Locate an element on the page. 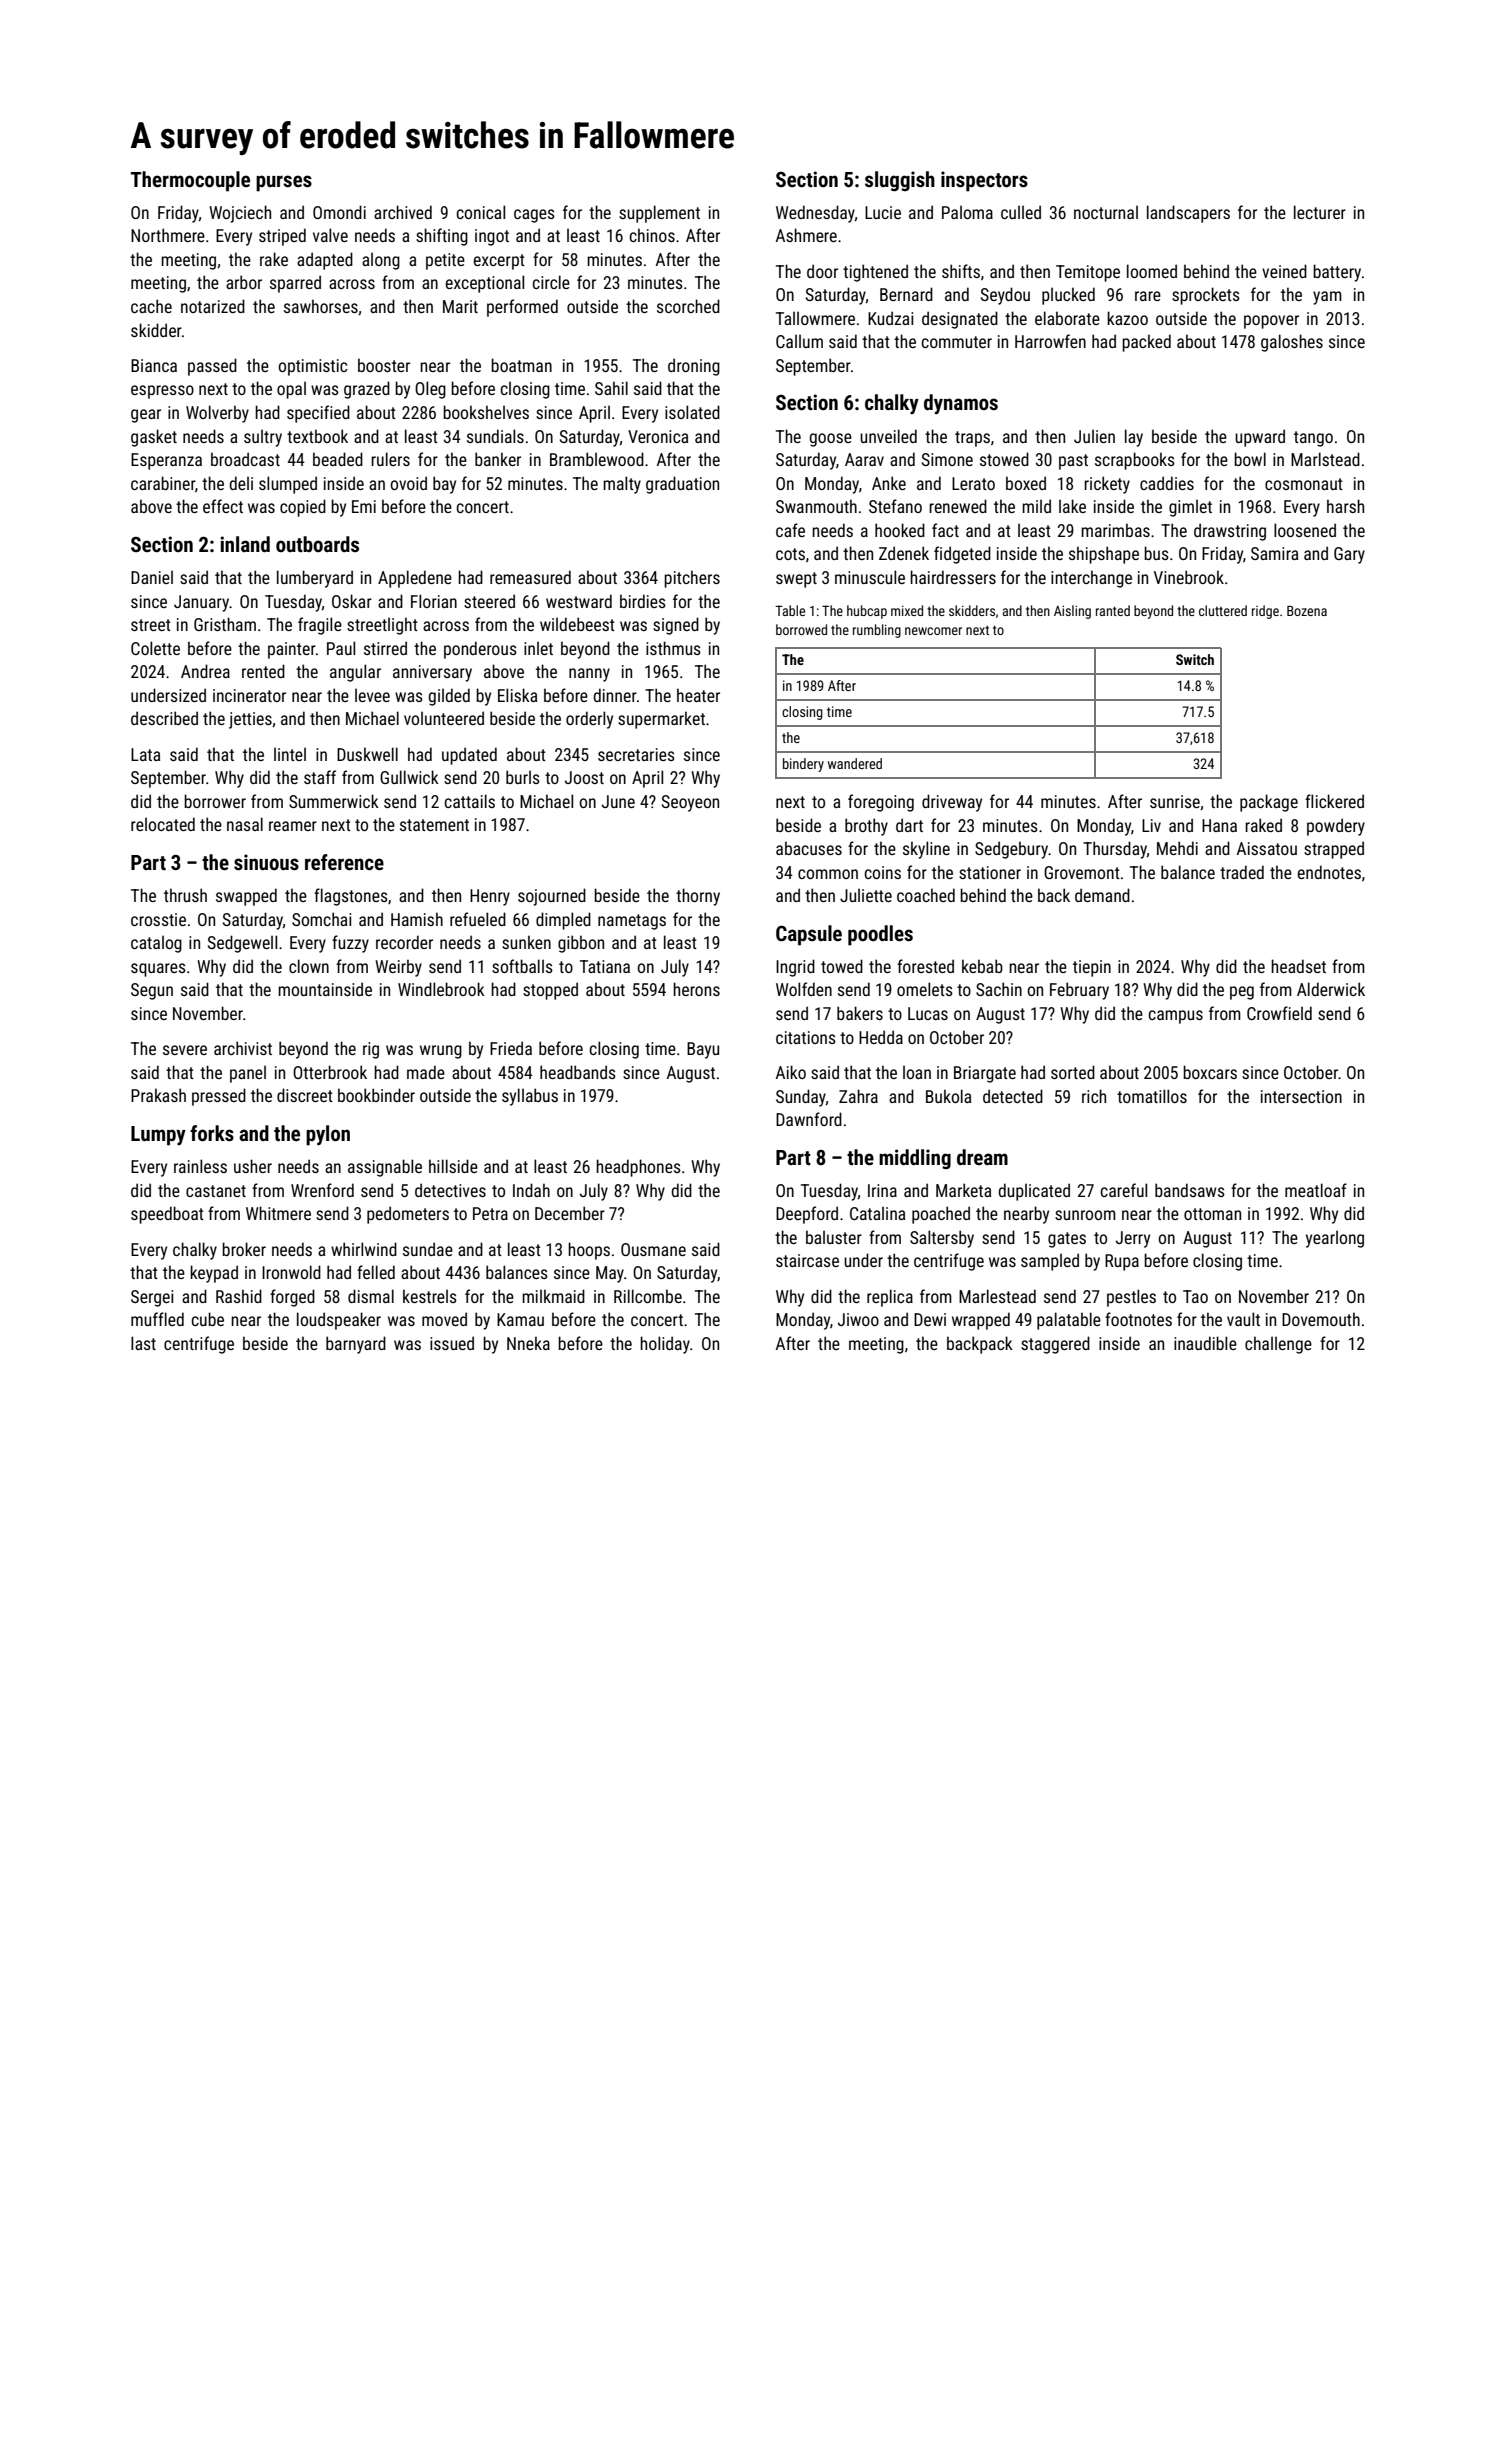  holiday is located at coordinates (665, 1345).
